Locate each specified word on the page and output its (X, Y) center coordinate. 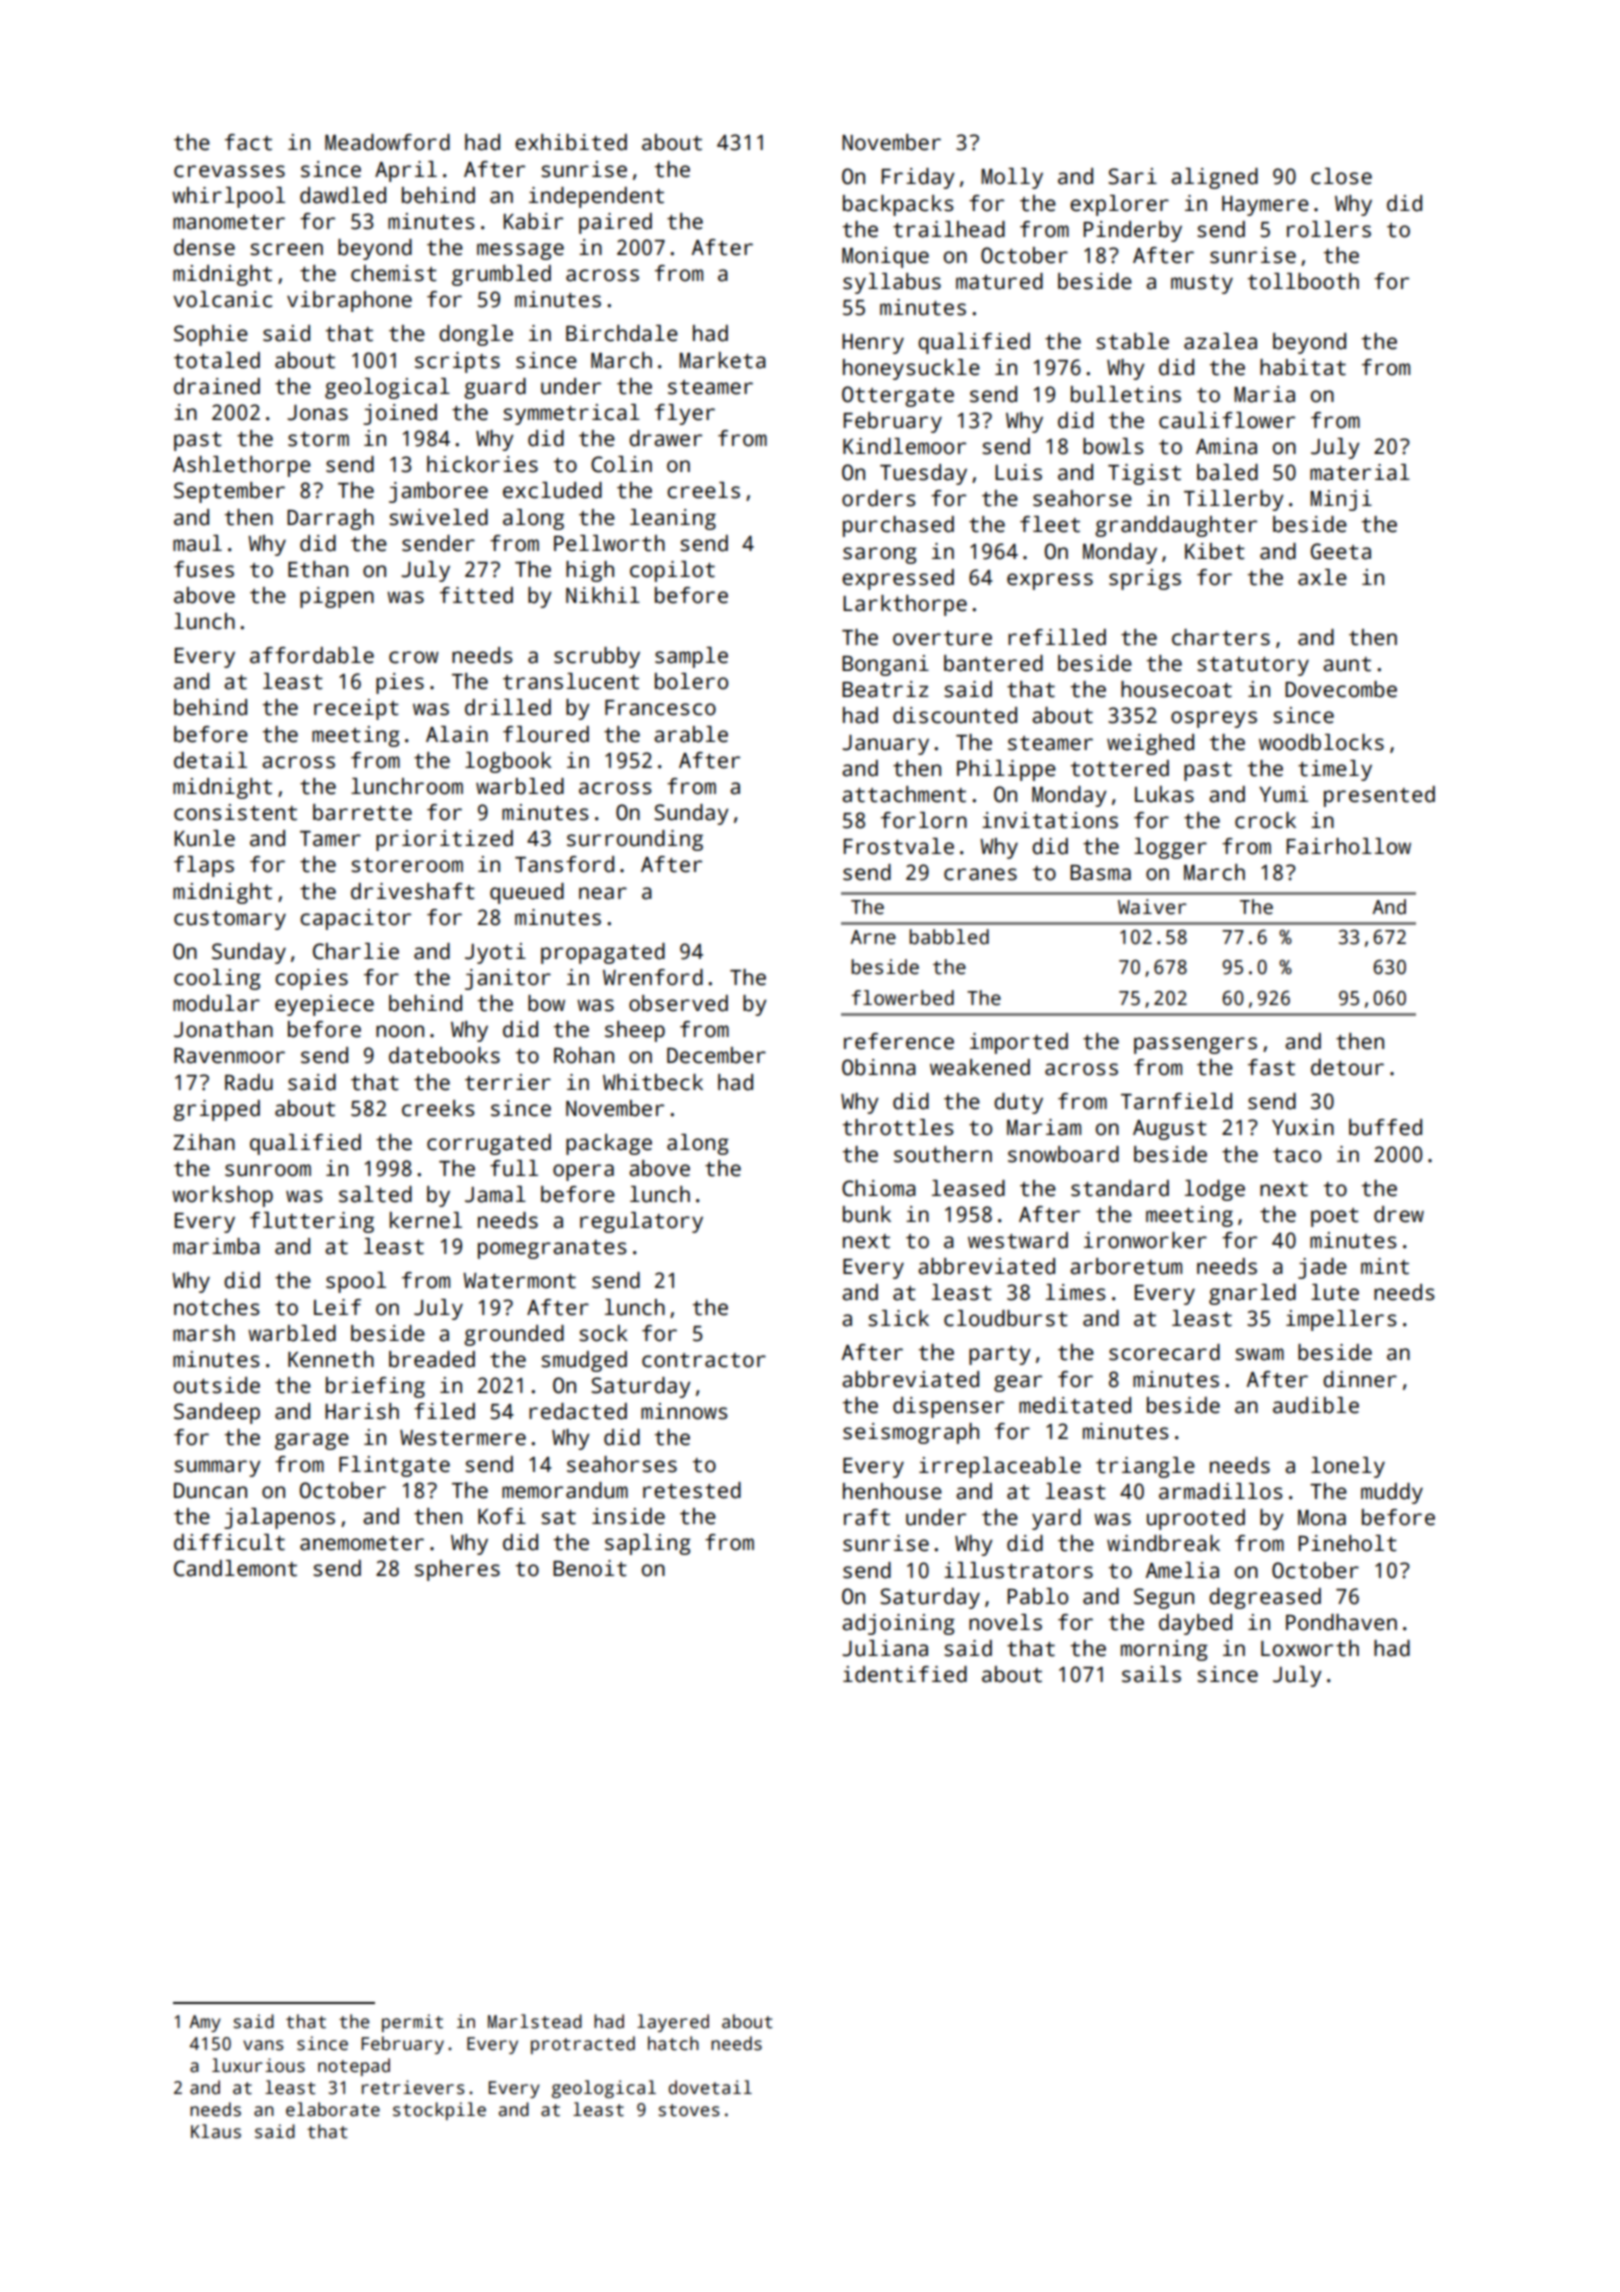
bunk (867, 1214)
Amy (205, 2023)
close (1341, 176)
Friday (918, 178)
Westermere (463, 1438)
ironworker (1145, 1240)
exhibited (571, 142)
